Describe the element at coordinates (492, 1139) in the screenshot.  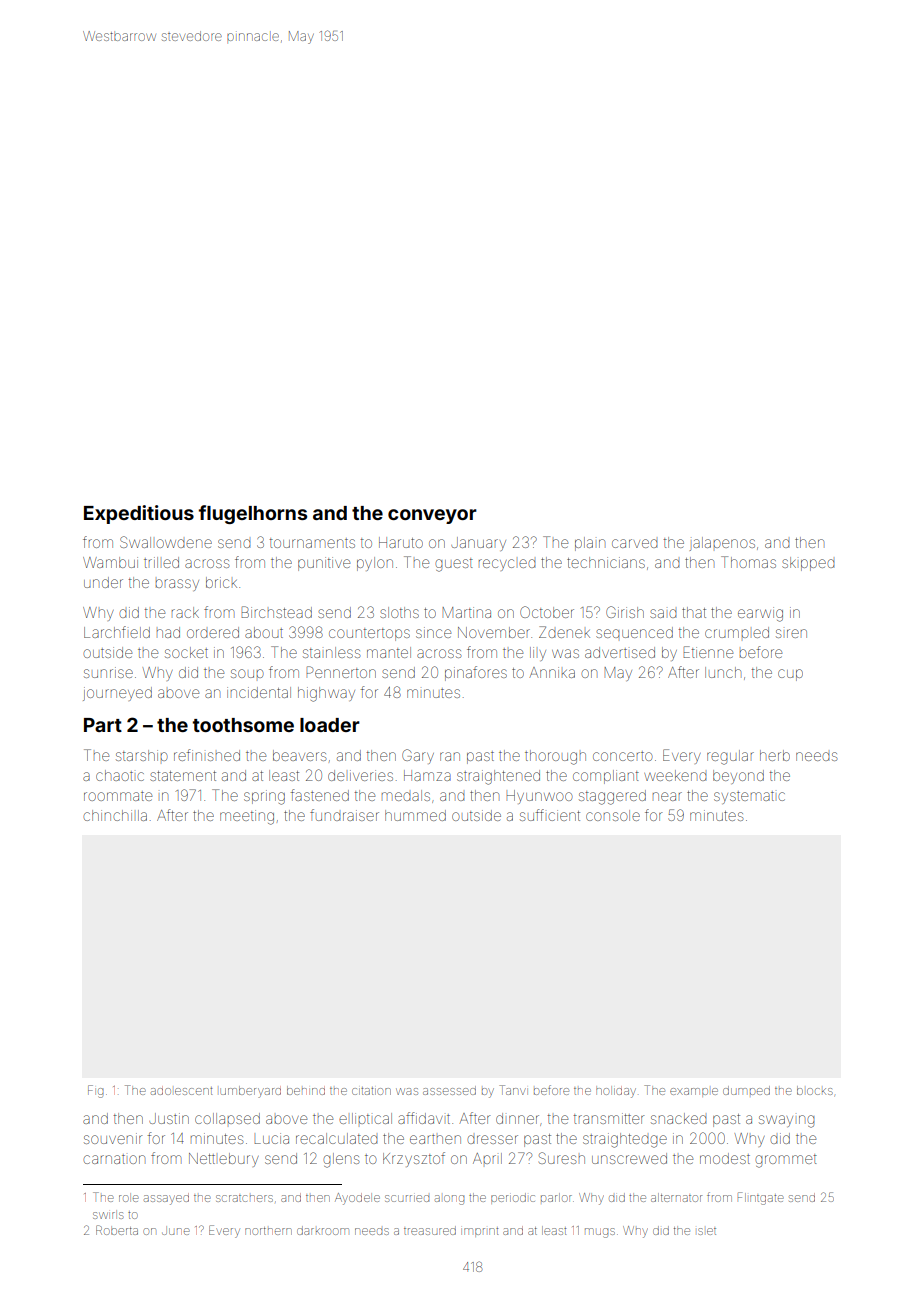
I see `dresser` at that location.
